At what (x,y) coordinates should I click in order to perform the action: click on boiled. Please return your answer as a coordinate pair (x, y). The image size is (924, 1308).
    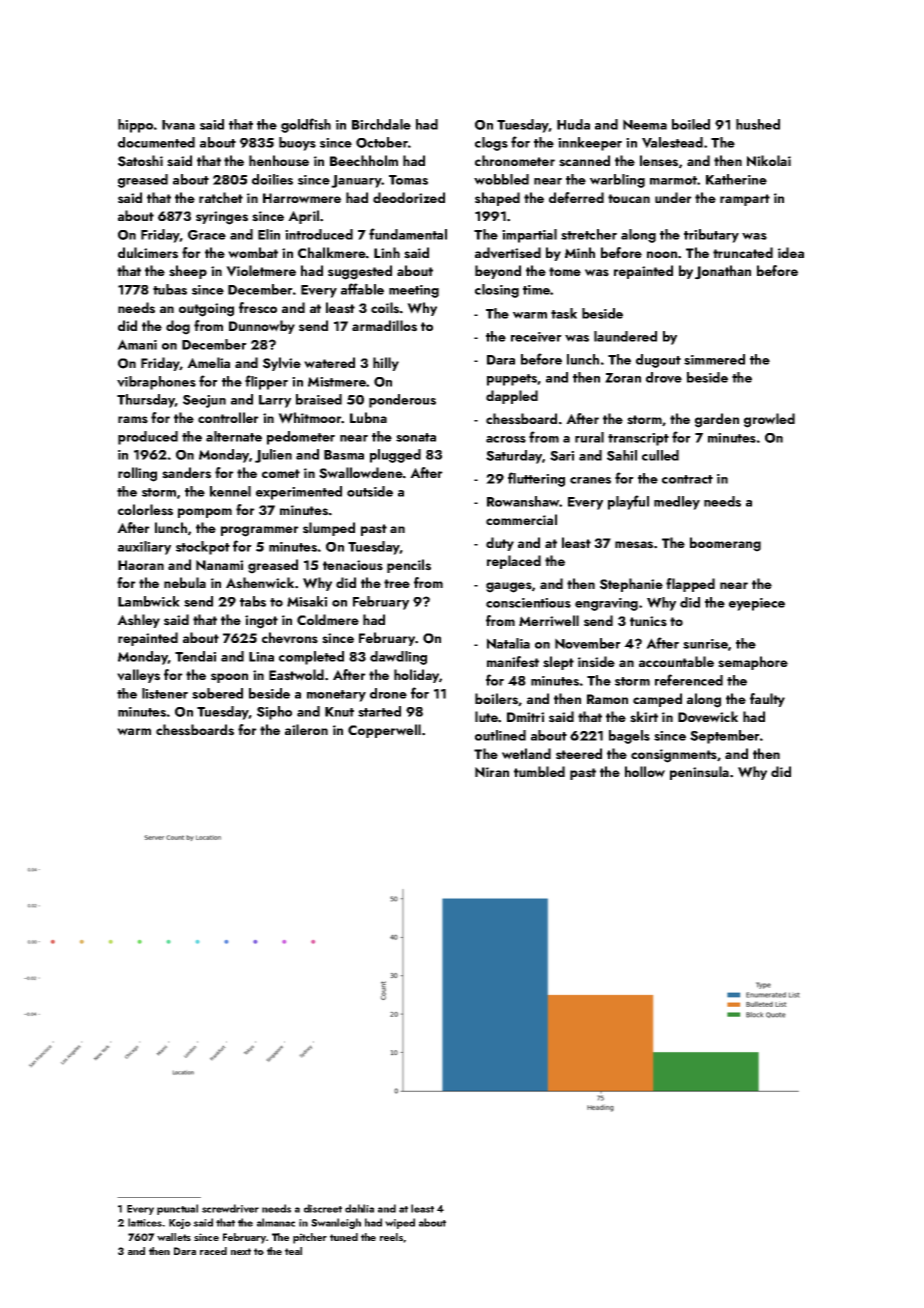
    Looking at the image, I should click on (691, 124).
